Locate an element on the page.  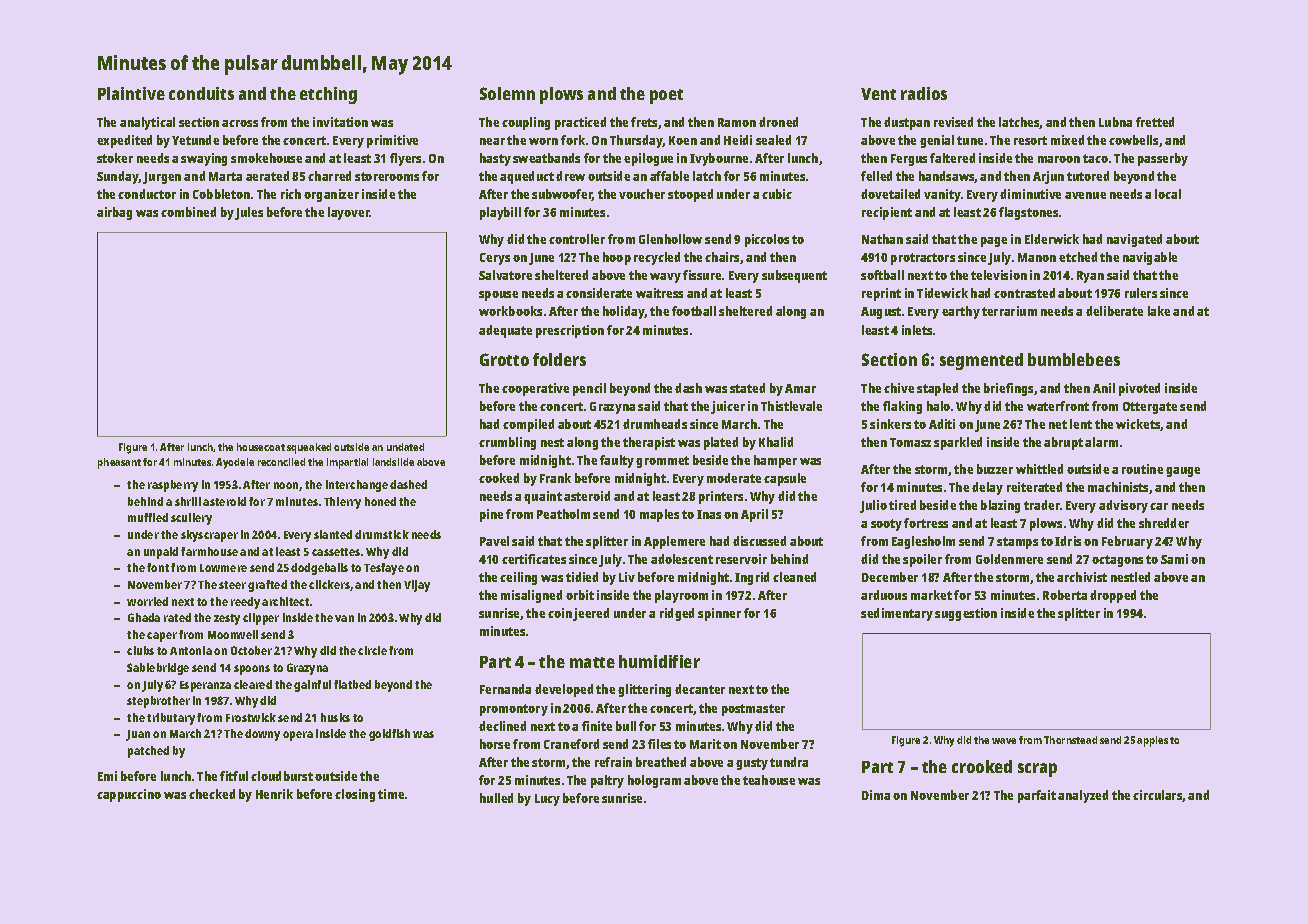
housecoat is located at coordinates (261, 447).
